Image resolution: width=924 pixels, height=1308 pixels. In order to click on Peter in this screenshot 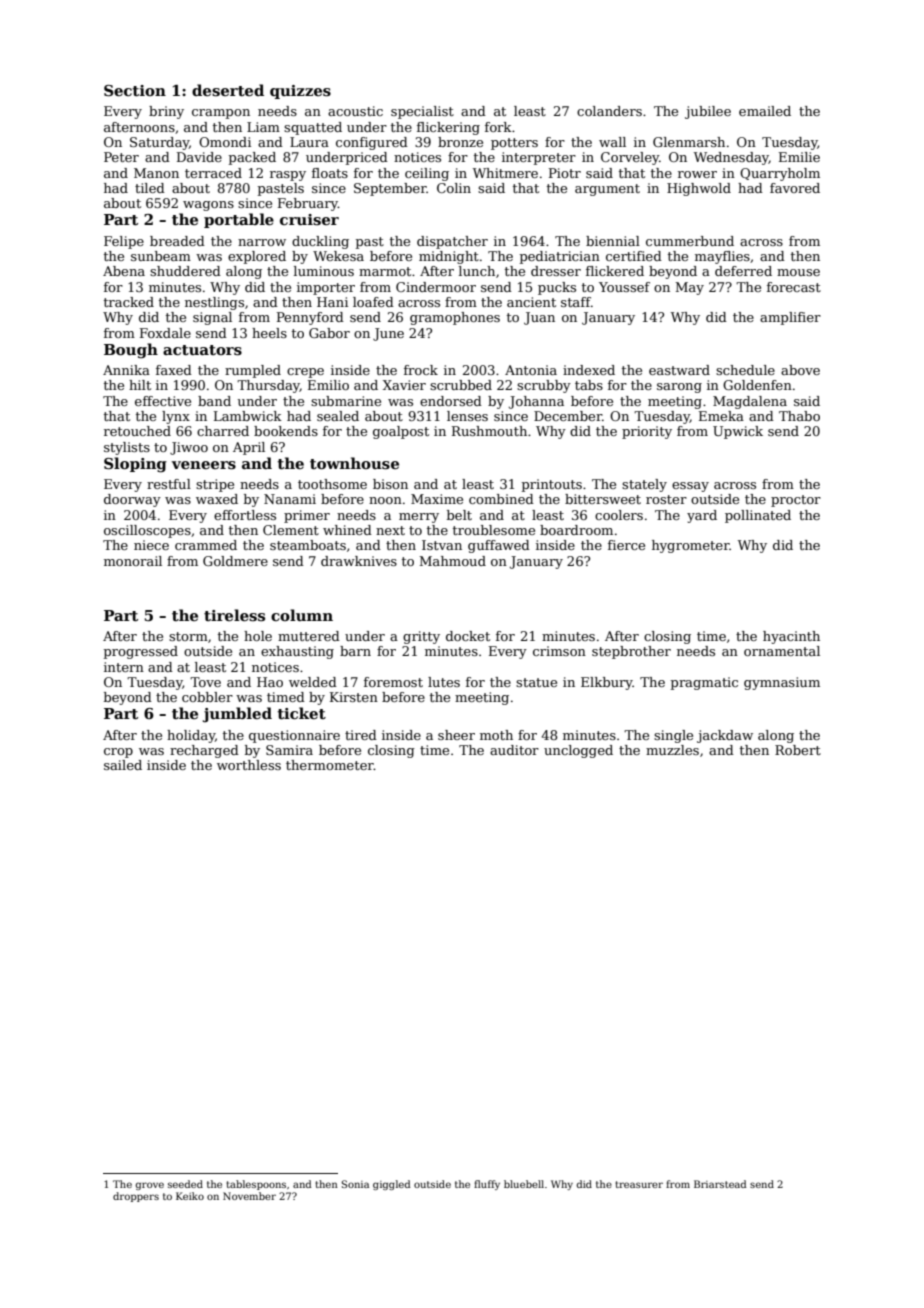, I will do `click(121, 157)`.
